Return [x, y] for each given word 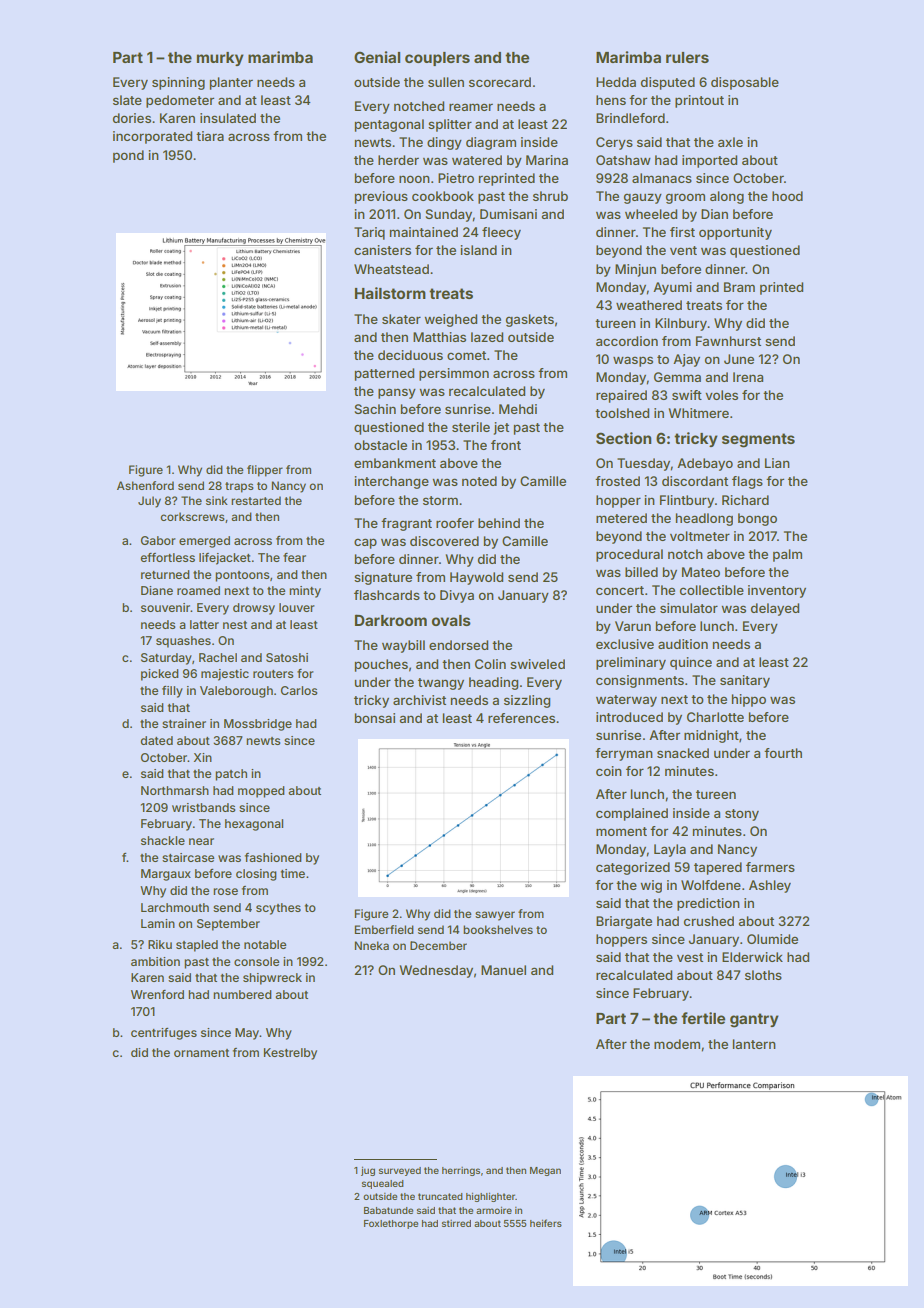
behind [499, 523]
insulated [228, 118]
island [478, 250]
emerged [204, 542]
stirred [456, 1223]
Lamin [158, 923]
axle [730, 142]
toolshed [622, 413]
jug [368, 1171]
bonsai [375, 718]
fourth [783, 753]
